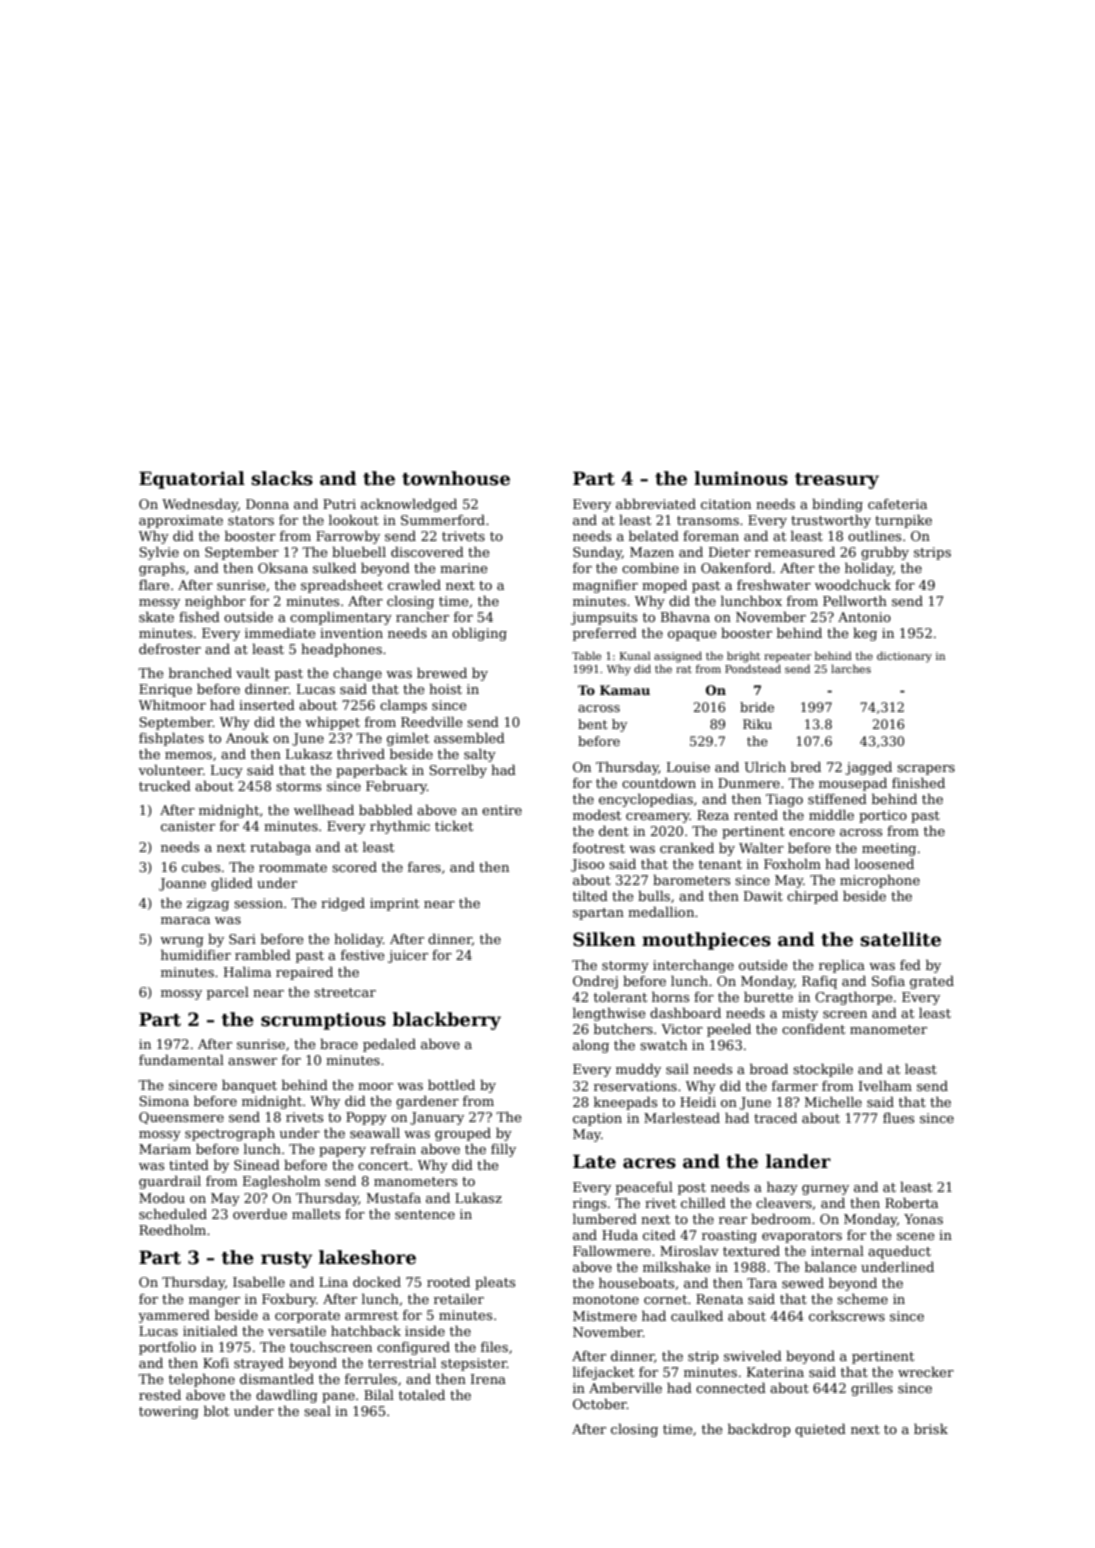  I want to click on fares, so click(424, 867).
